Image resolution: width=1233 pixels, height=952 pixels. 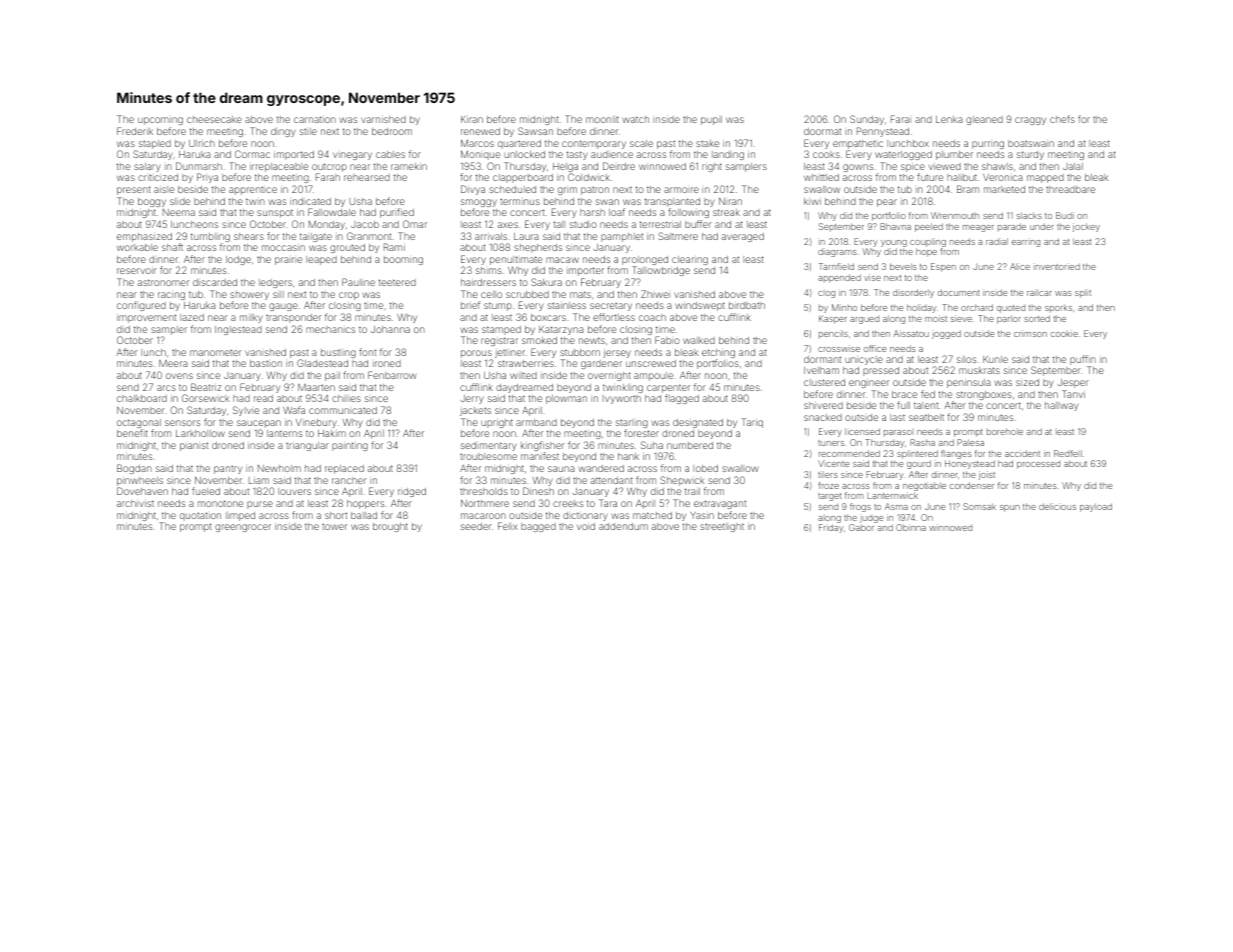 What do you see at coordinates (1004, 189) in the page?
I see `marketed` at bounding box center [1004, 189].
